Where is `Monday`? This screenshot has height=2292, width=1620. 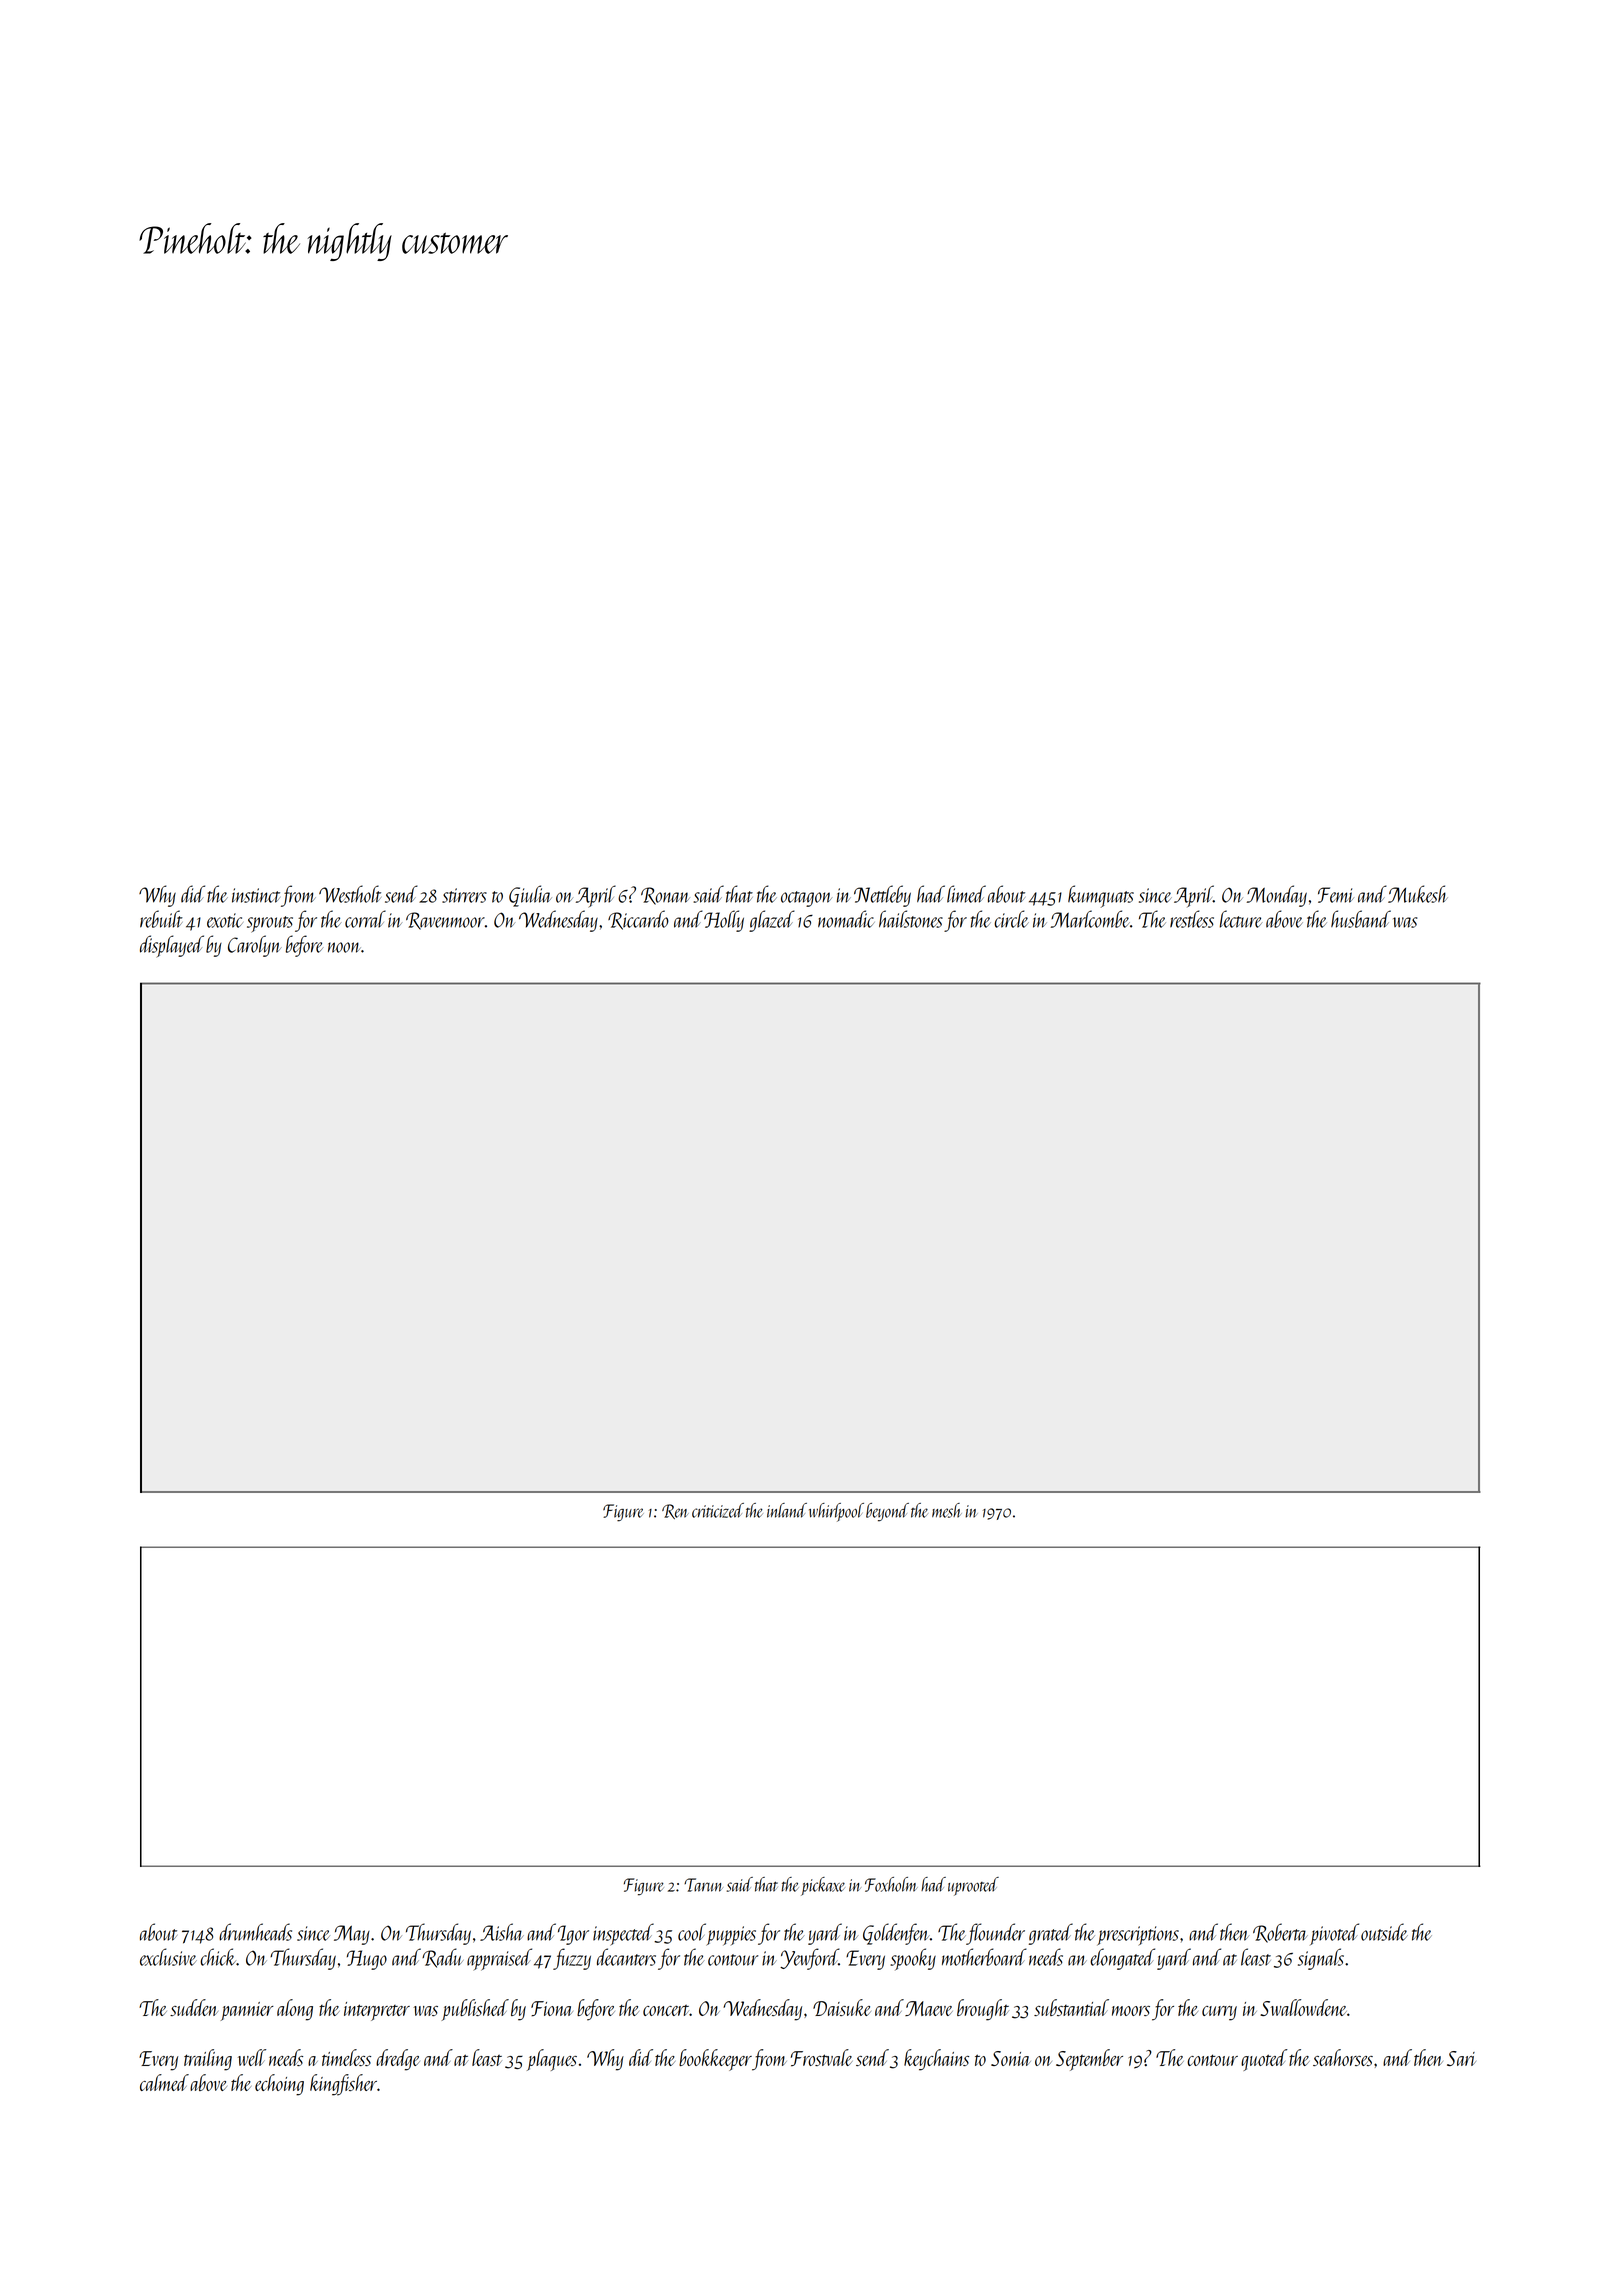
Monday is located at coordinates (1277, 896).
